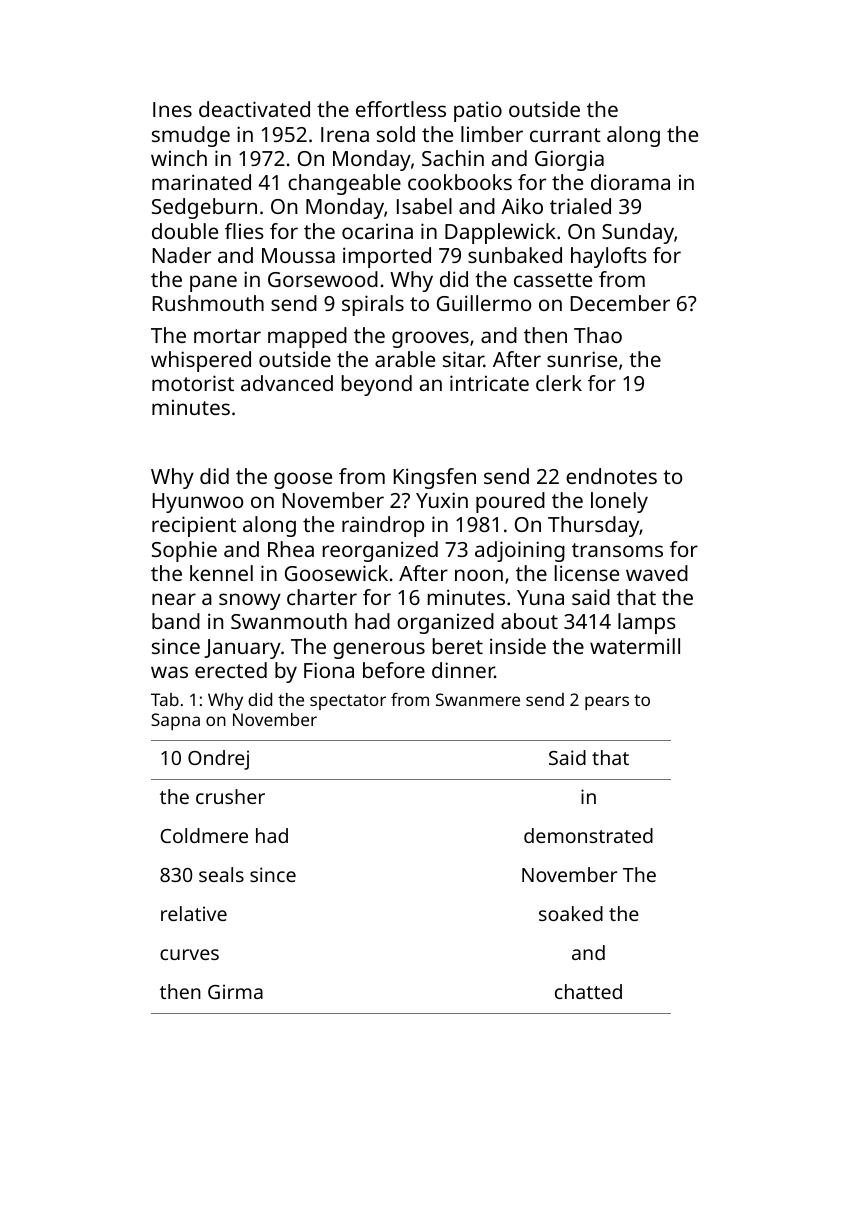 Image resolution: width=855 pixels, height=1213 pixels. I want to click on trialed, so click(580, 206).
